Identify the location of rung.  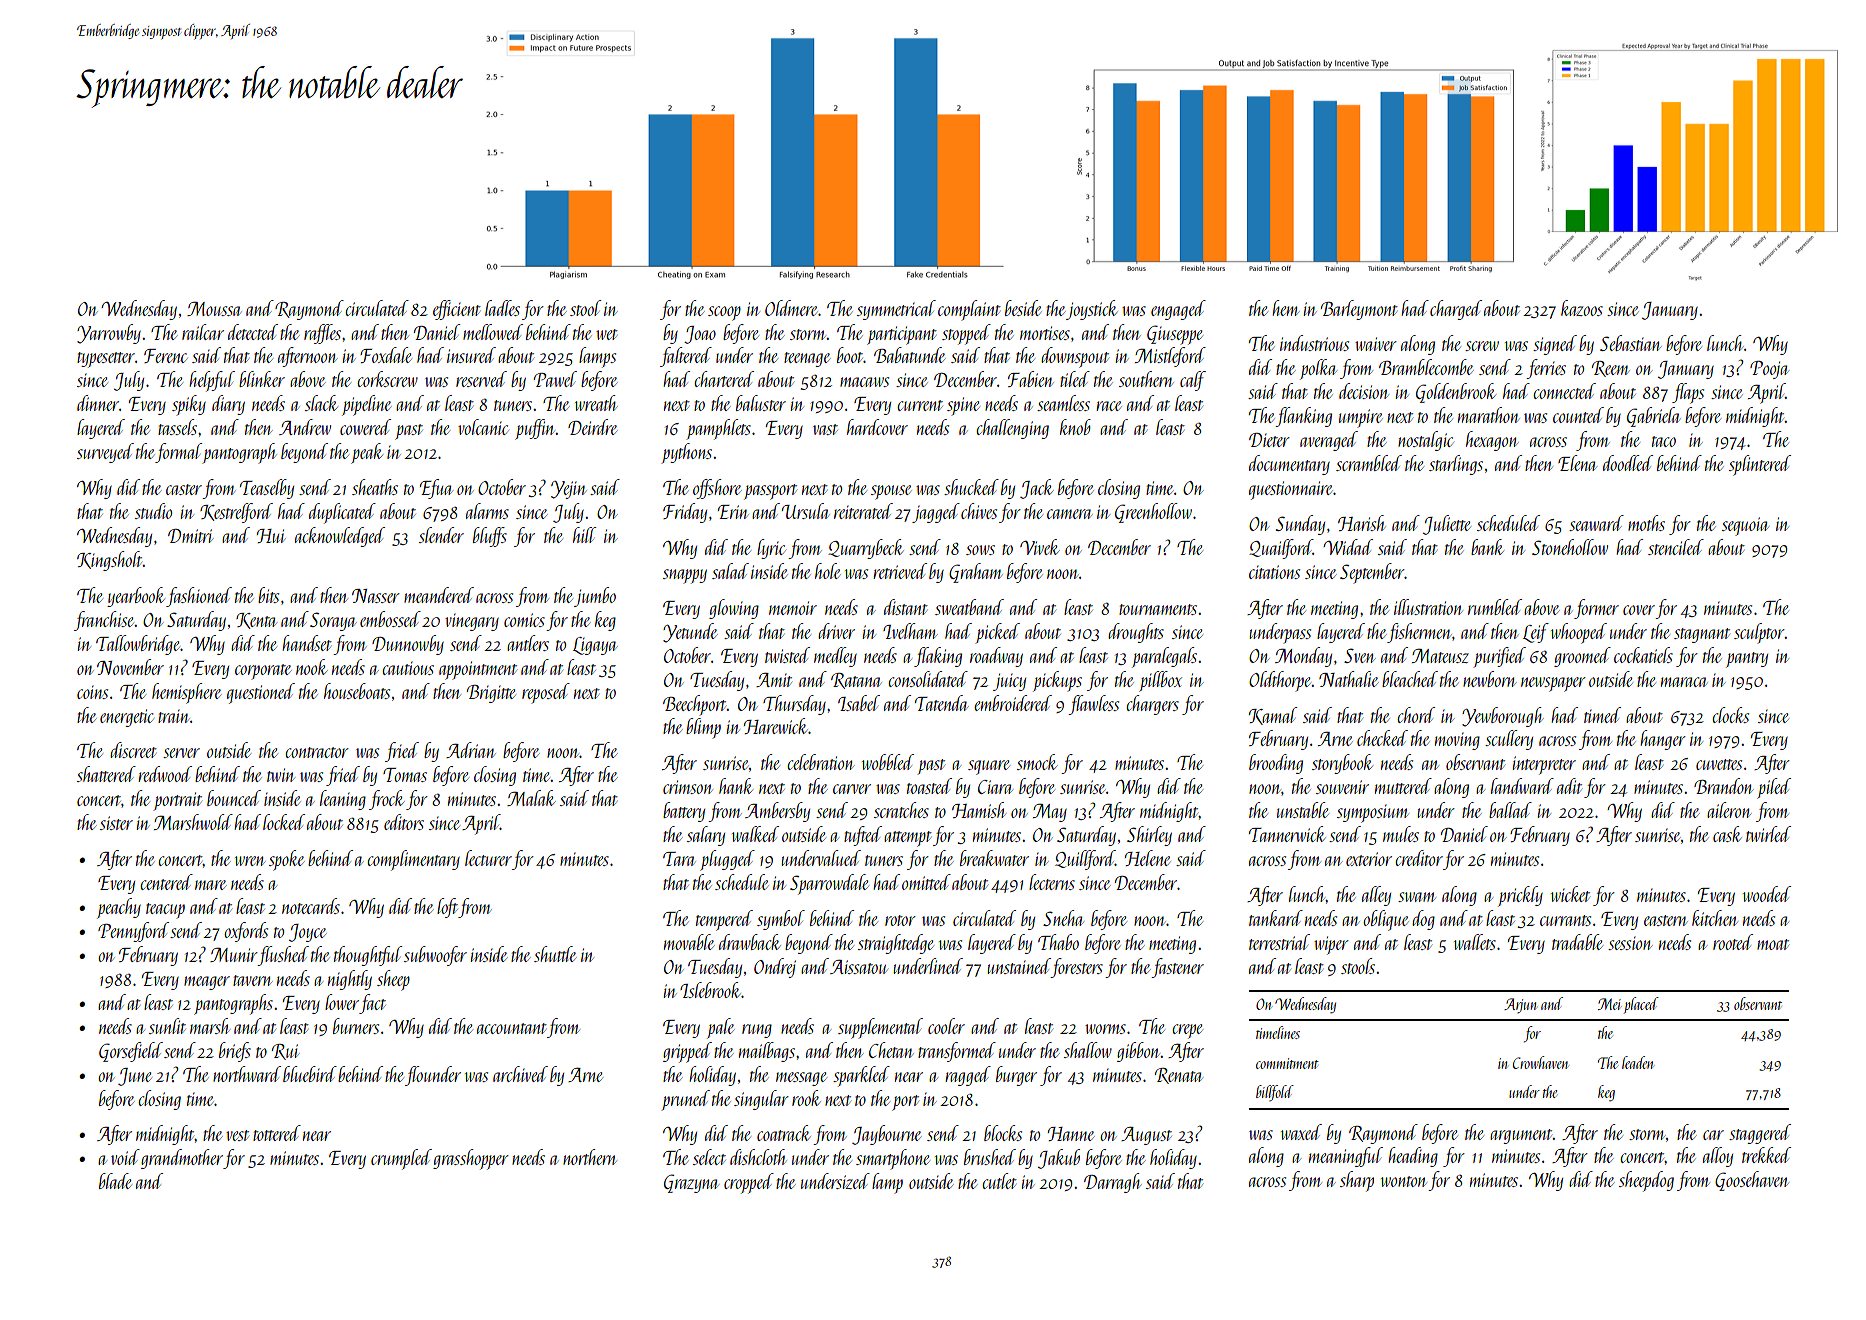
(757, 1031).
